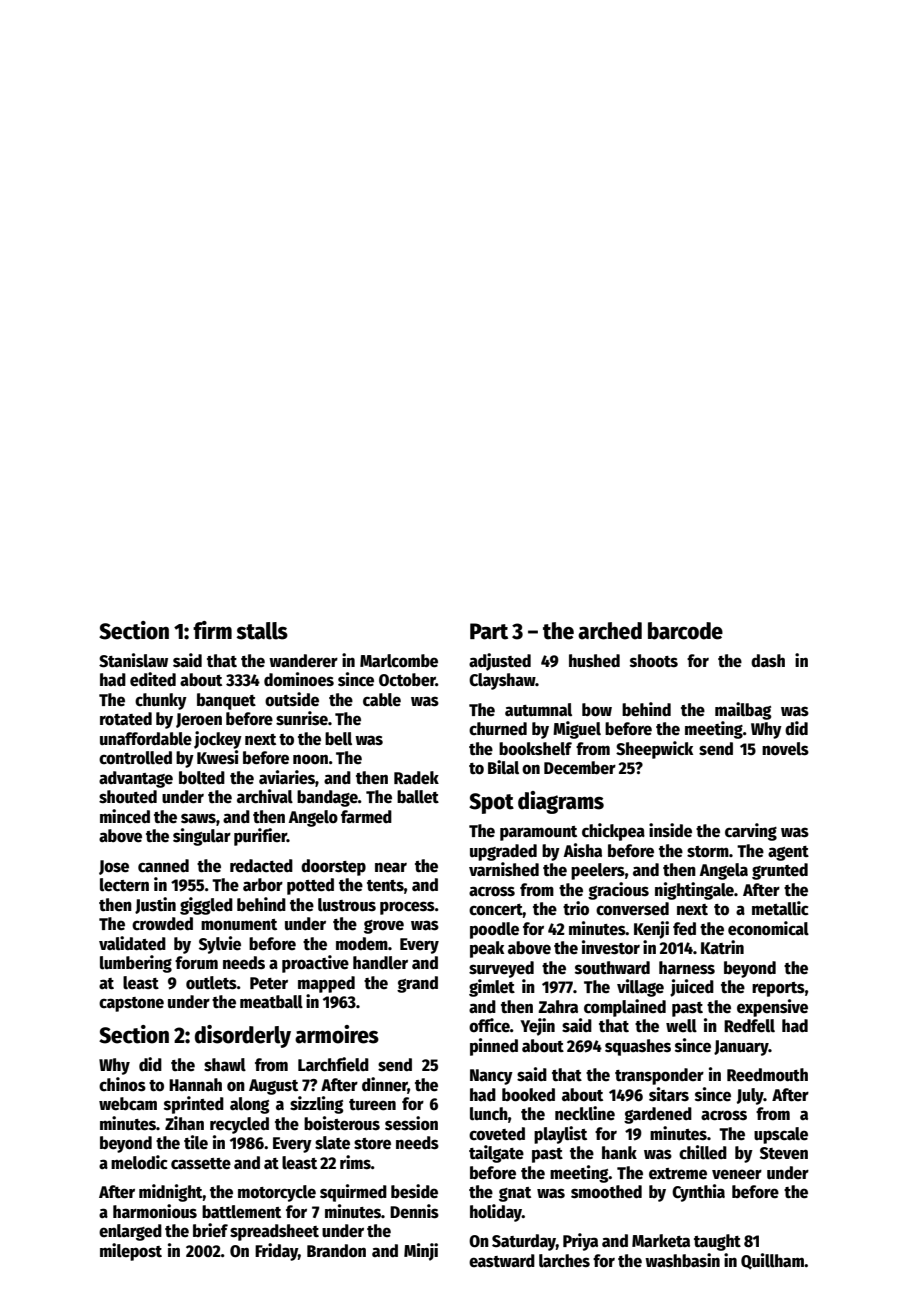 The height and width of the screenshot is (1316, 908). I want to click on Marketa, so click(661, 1241).
